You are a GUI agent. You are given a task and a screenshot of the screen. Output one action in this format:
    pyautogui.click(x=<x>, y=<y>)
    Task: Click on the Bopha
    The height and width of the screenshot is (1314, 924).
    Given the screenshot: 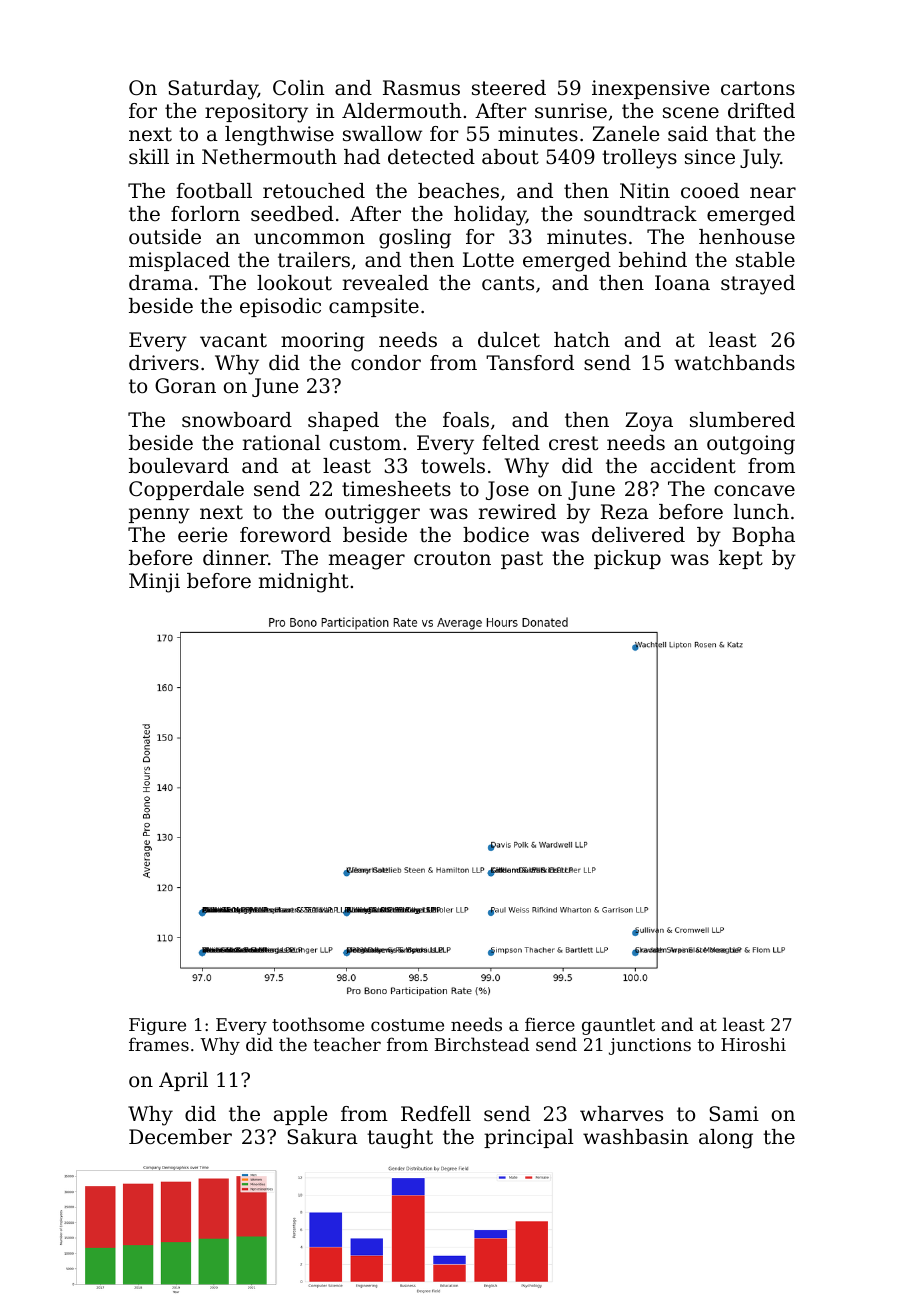 What is the action you would take?
    pyautogui.click(x=763, y=536)
